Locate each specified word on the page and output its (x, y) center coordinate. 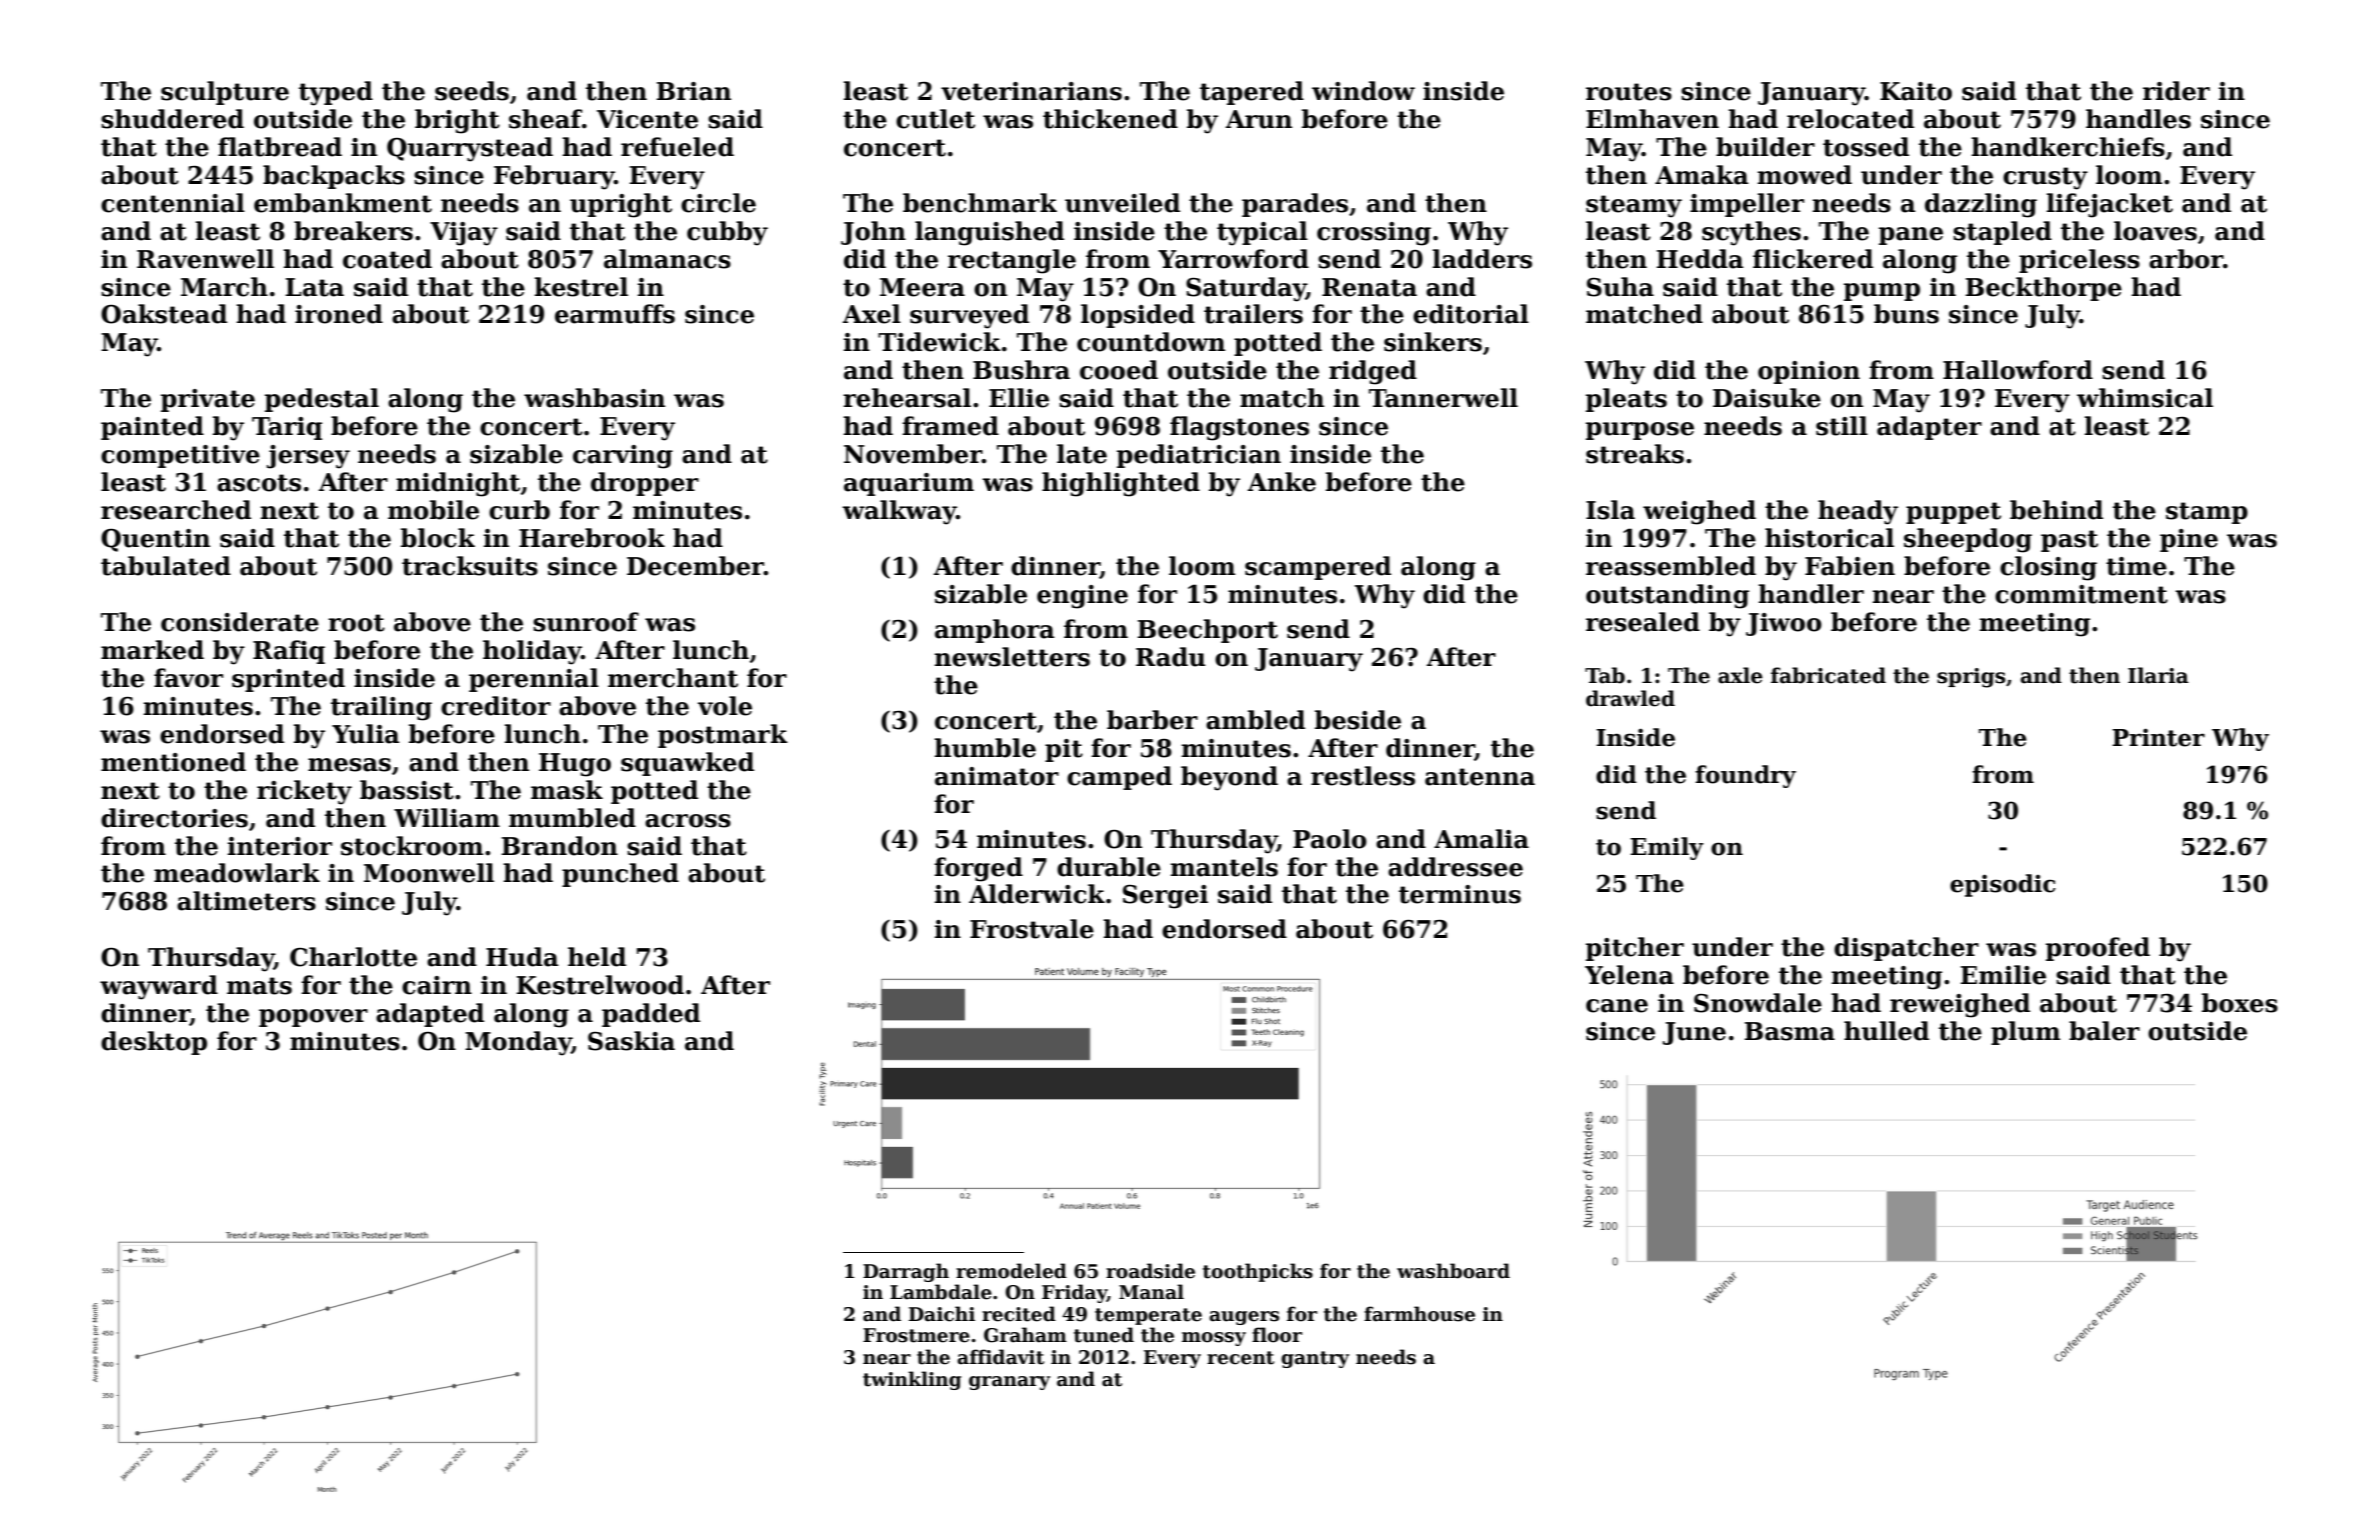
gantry (1315, 1359)
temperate (1148, 1316)
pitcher (1635, 949)
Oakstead (164, 314)
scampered (1318, 568)
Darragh (906, 1272)
